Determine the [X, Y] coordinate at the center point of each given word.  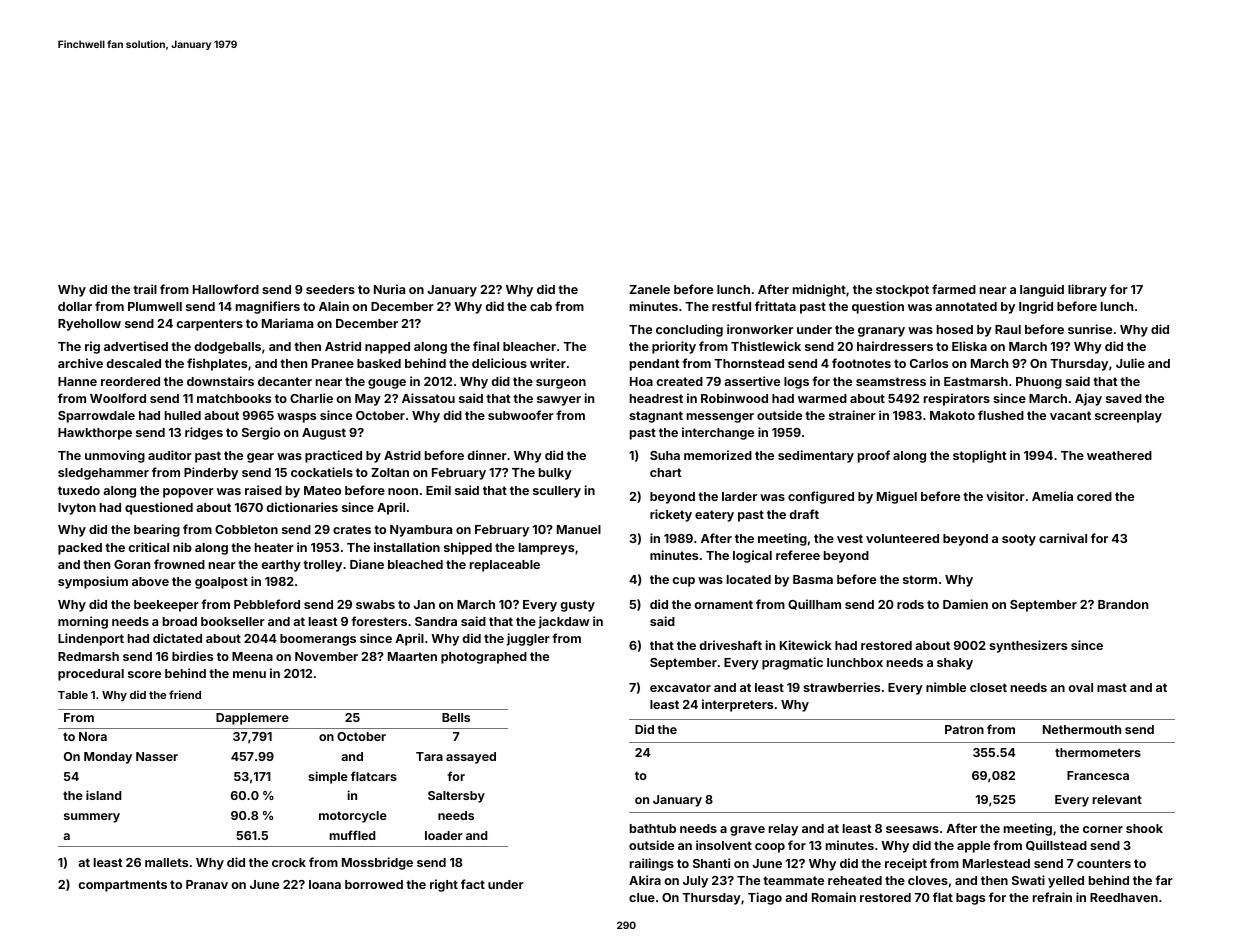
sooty [1019, 540]
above [150, 581]
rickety [671, 515]
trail [145, 289]
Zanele [649, 289]
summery [92, 818]
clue [642, 897]
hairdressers [895, 346]
